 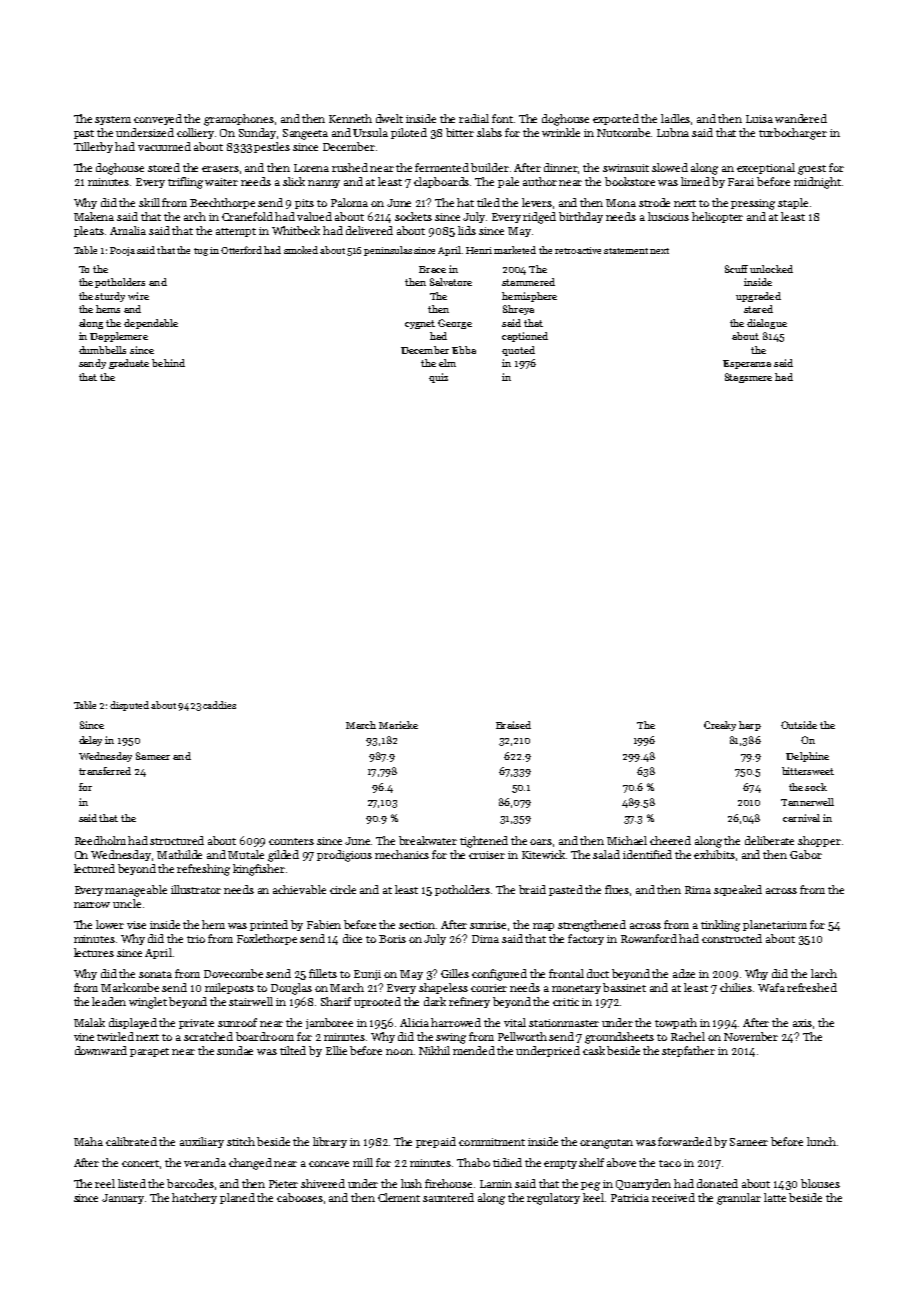 What do you see at coordinates (630, 1198) in the document?
I see `Patricia` at bounding box center [630, 1198].
